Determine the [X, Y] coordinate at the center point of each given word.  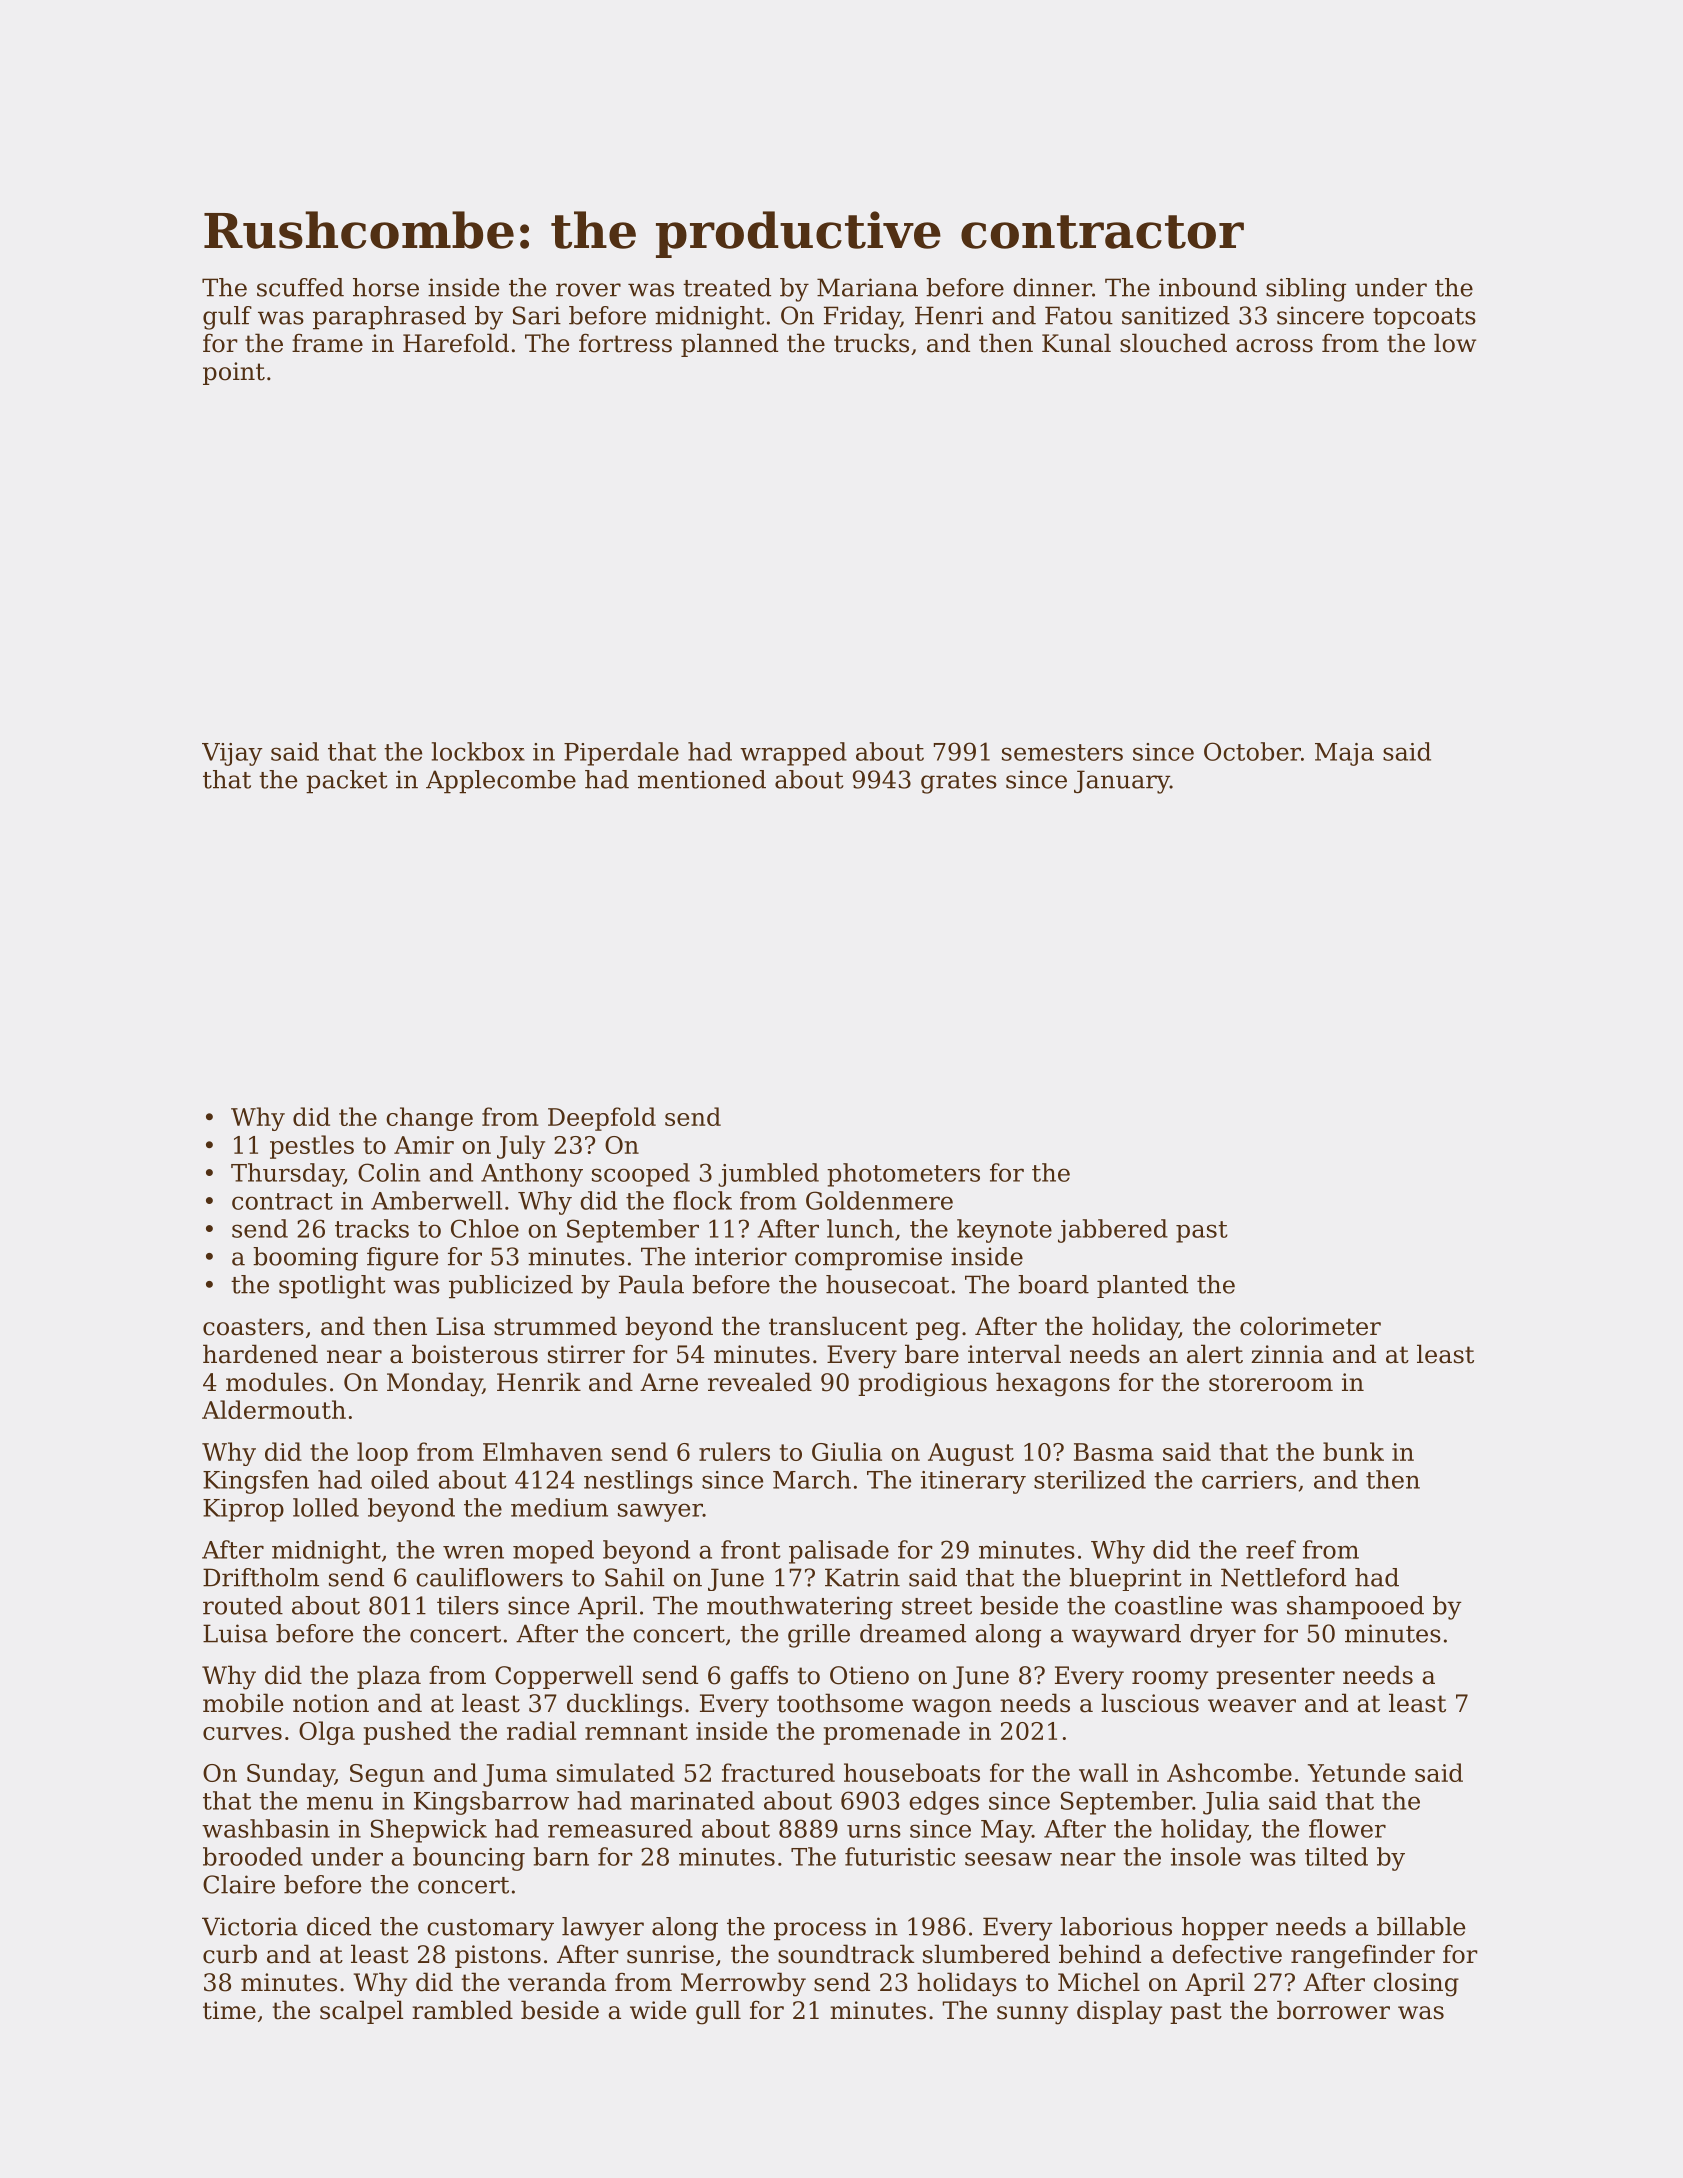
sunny [1032, 2015]
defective [1227, 1954]
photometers [903, 1175]
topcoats [1424, 318]
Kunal [1076, 343]
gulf [227, 318]
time [229, 2010]
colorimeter [1310, 1326]
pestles [312, 1147]
